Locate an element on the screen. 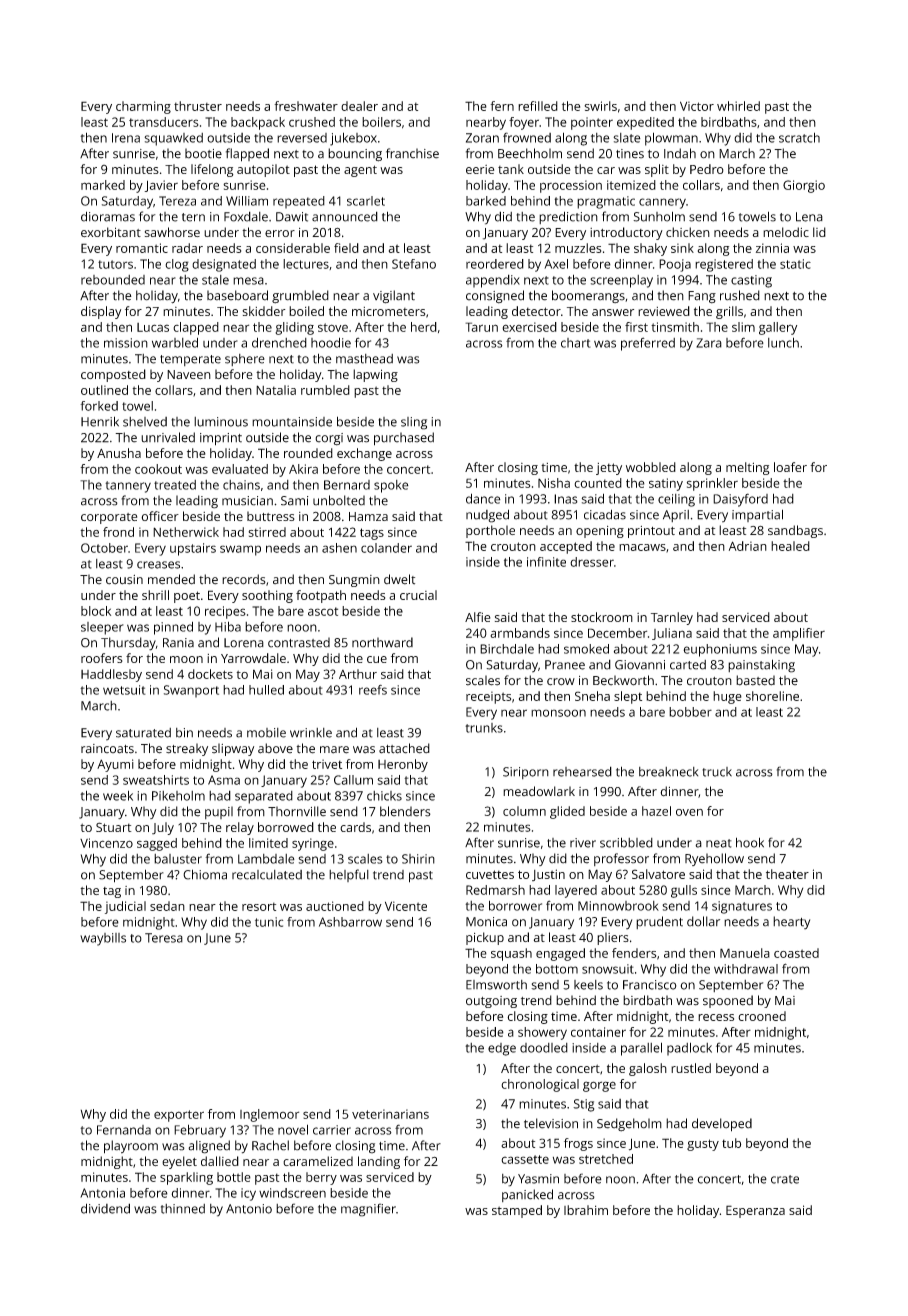  Teresa is located at coordinates (164, 938).
